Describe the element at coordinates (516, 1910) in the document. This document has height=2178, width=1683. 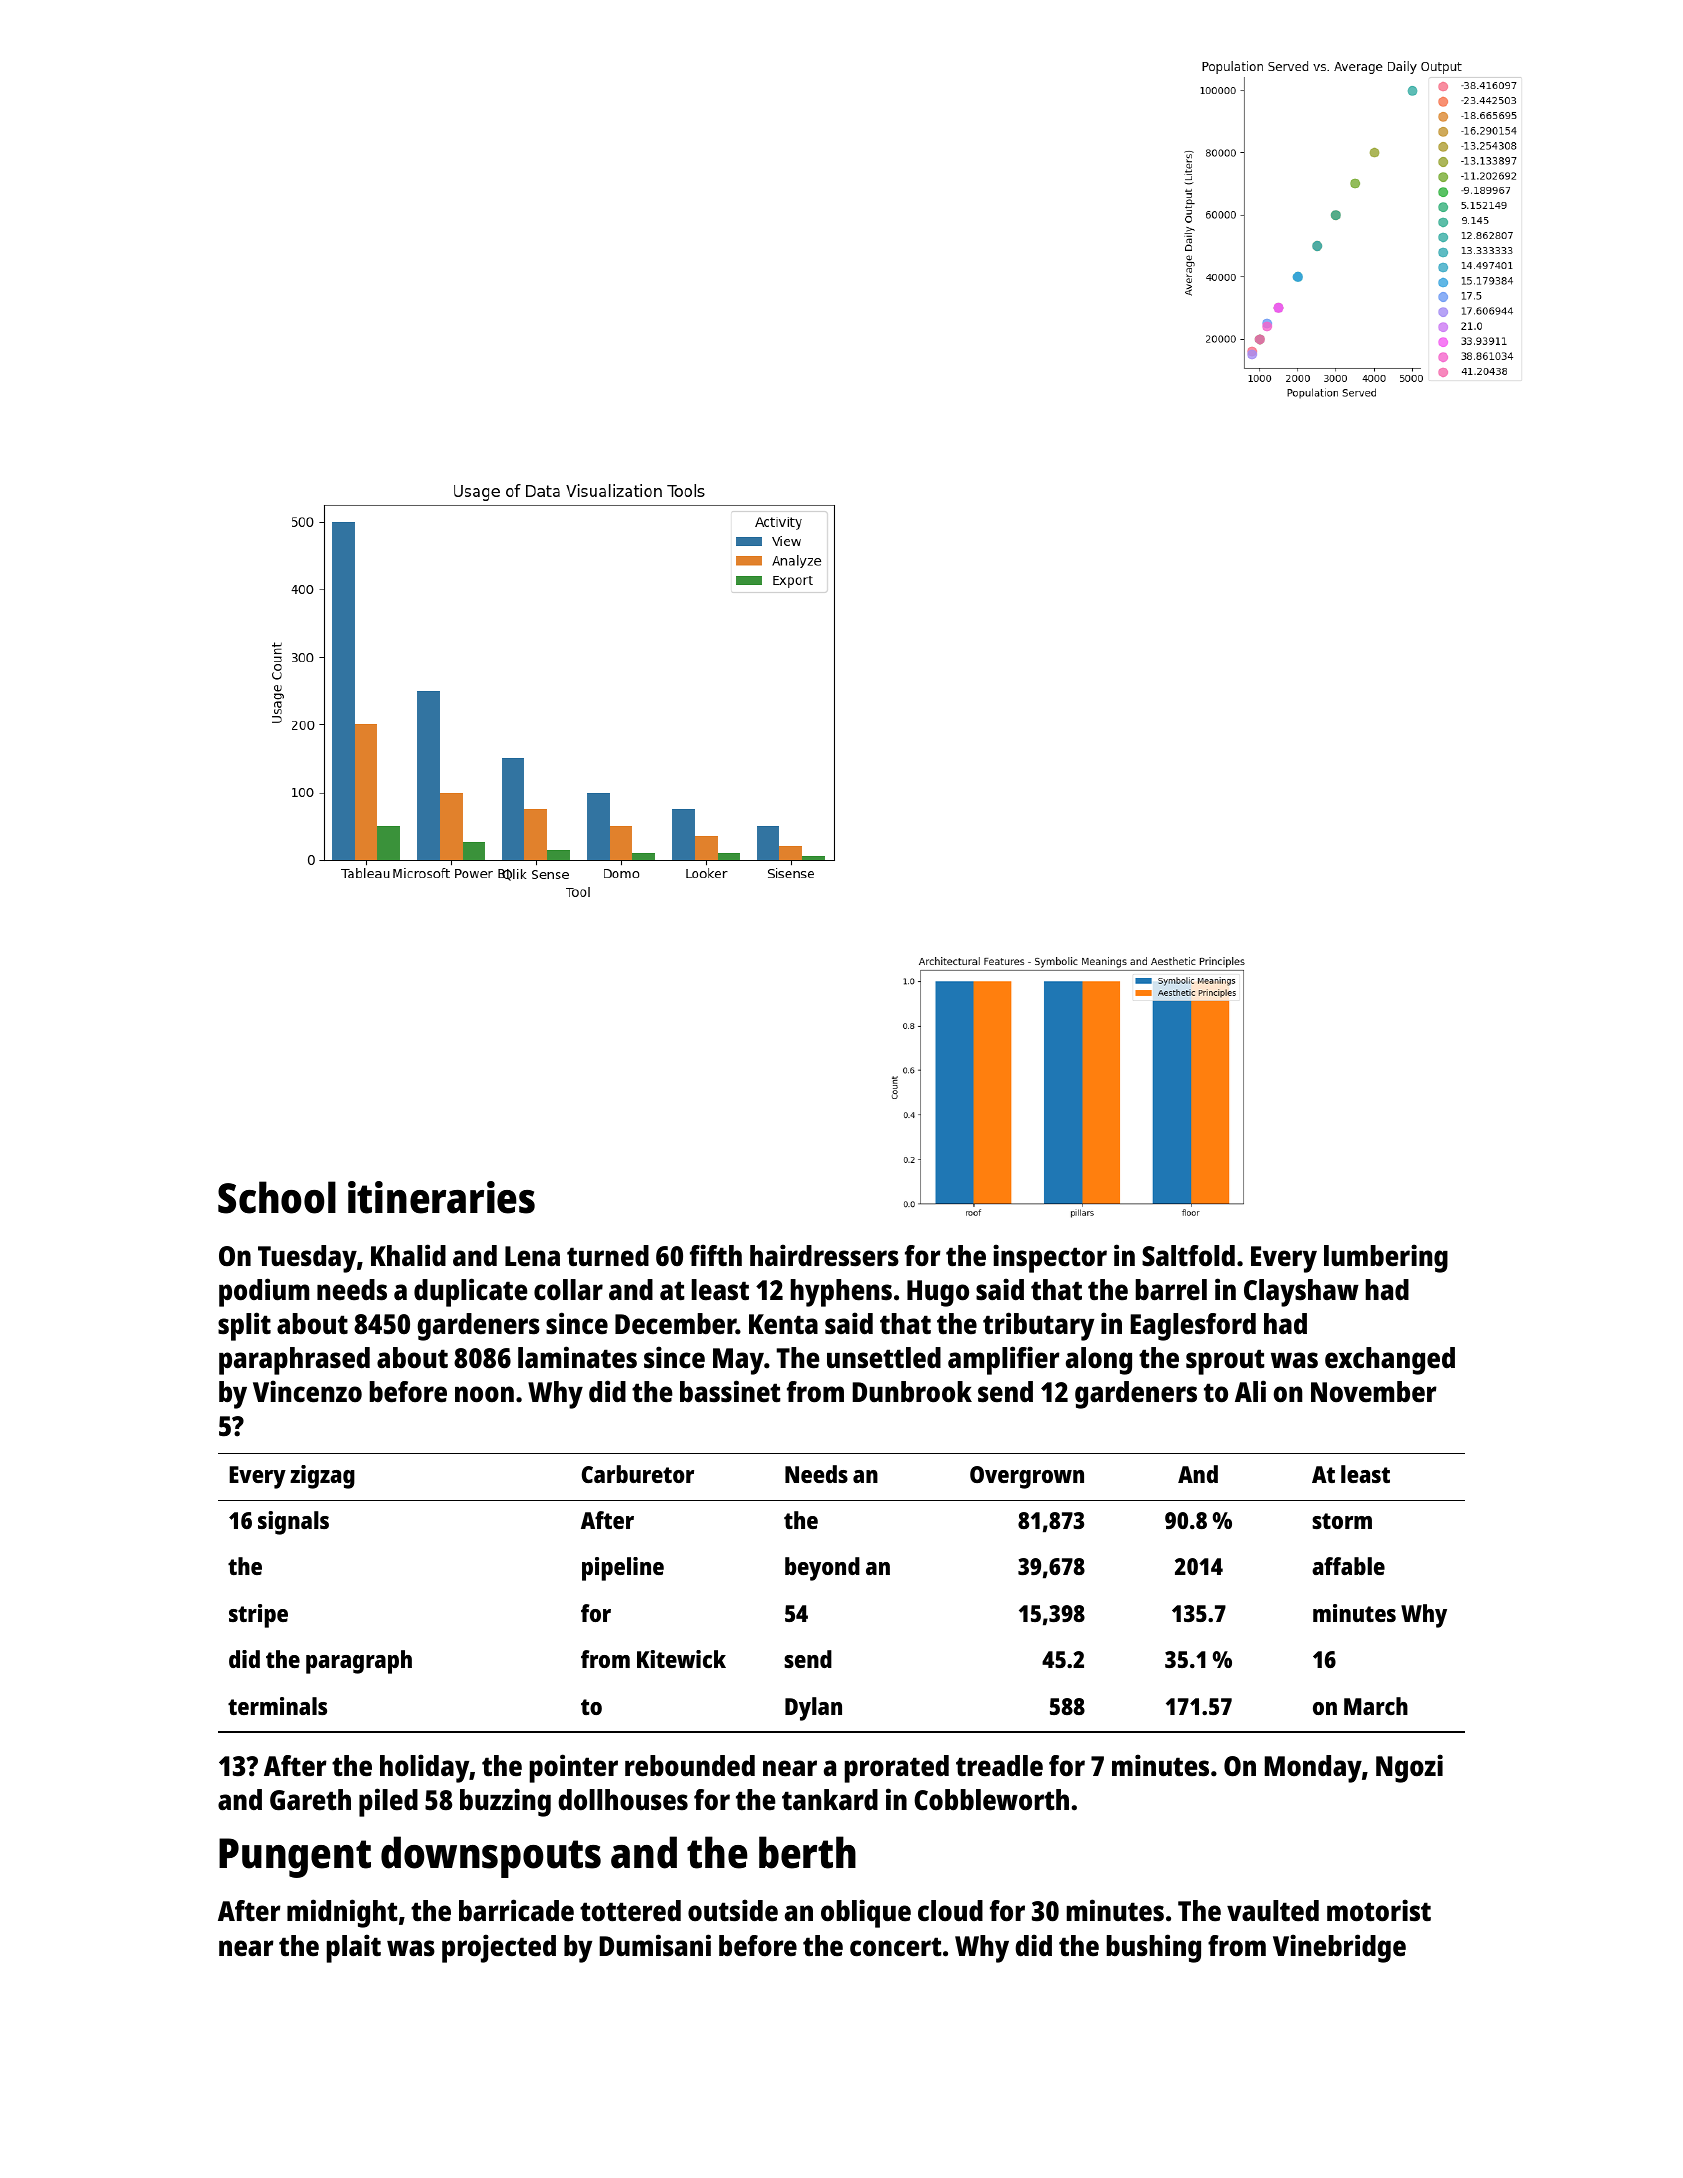
I see `barricade` at that location.
